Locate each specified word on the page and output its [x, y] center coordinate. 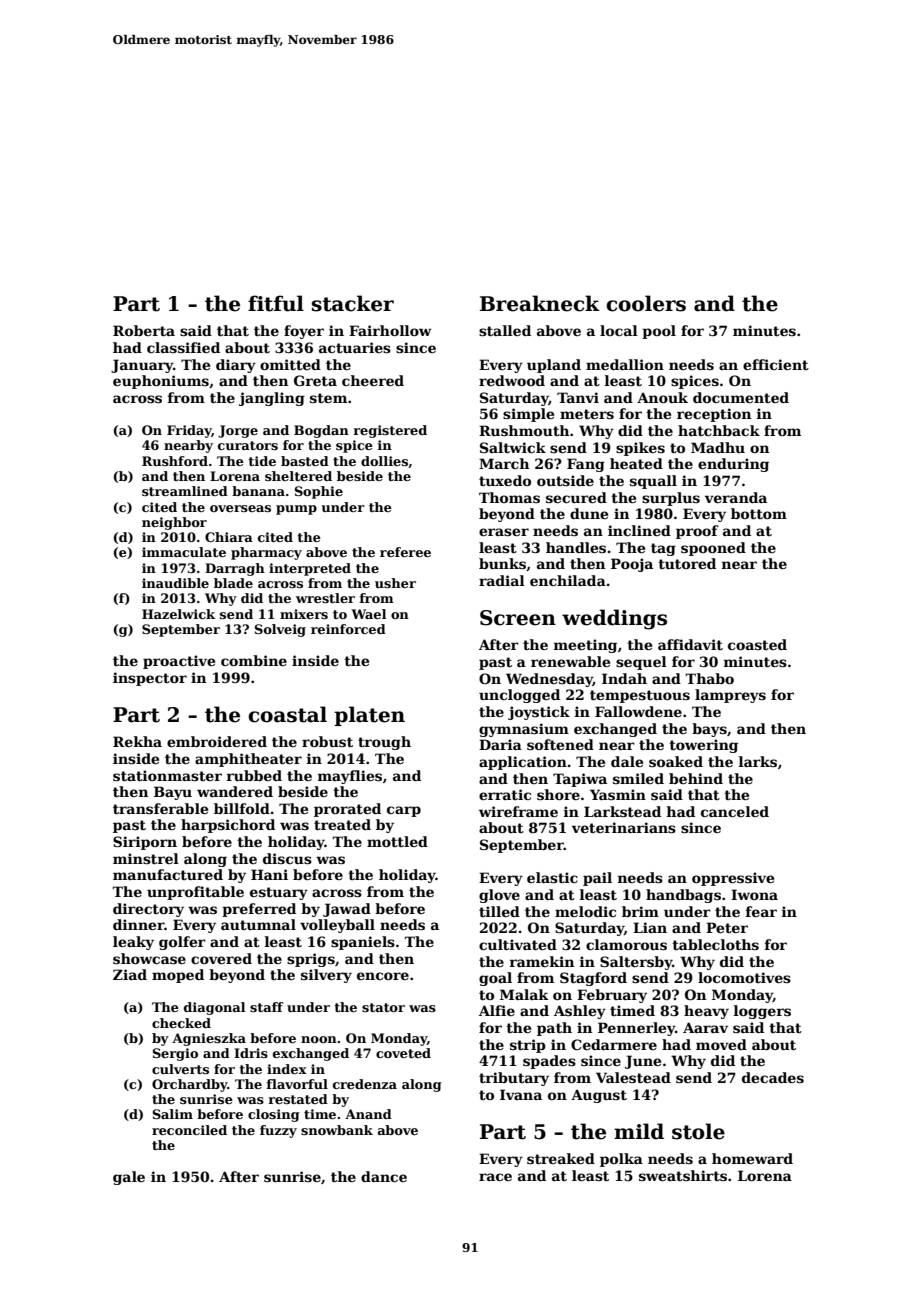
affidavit [690, 644]
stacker [353, 303]
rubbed [254, 775]
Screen [518, 618]
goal [495, 979]
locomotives [744, 977]
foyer [304, 332]
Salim [173, 1114]
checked [181, 1023]
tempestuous [640, 696]
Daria [500, 744]
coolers [646, 303]
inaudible [175, 583]
